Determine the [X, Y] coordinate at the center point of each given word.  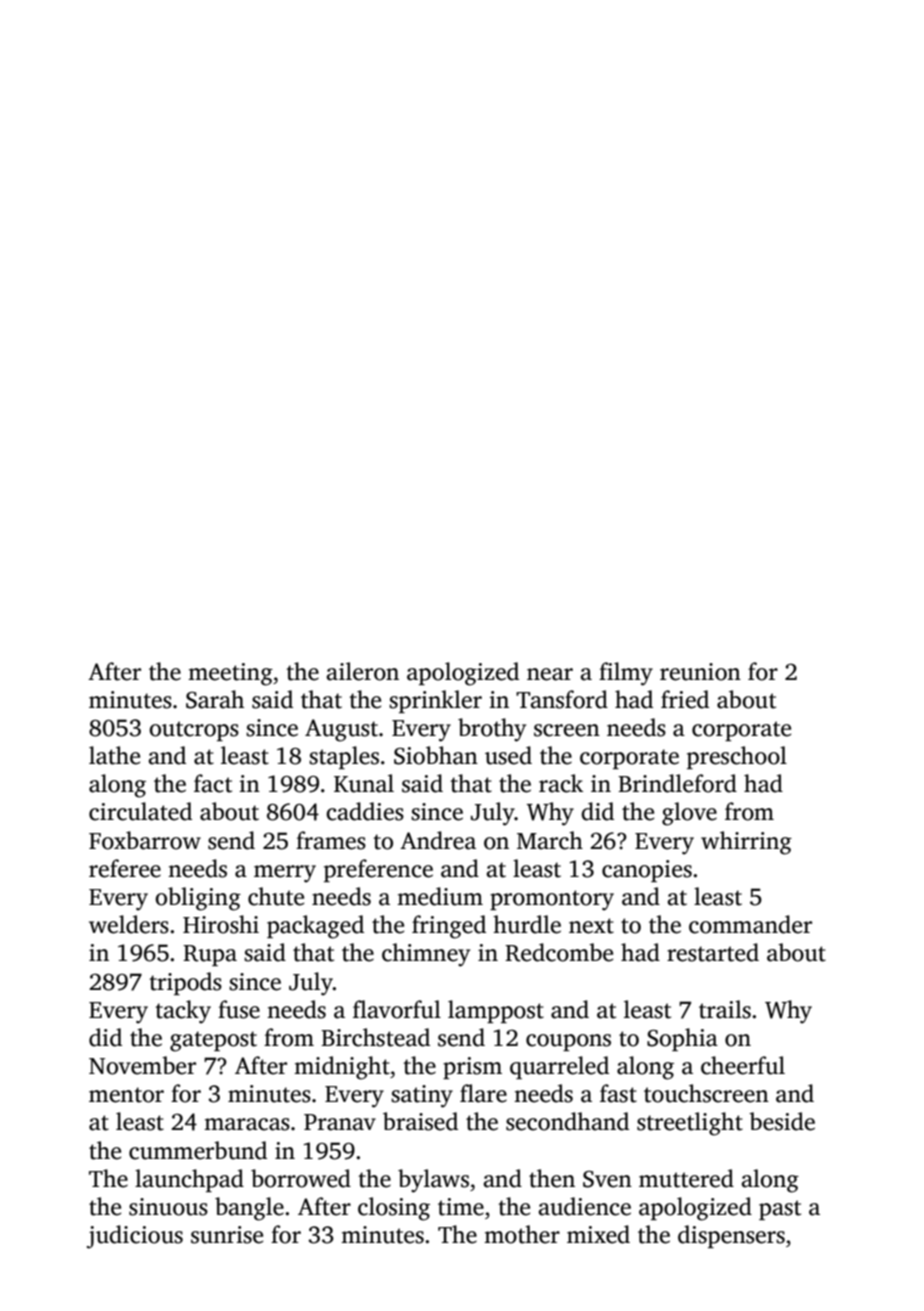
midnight [342, 1068]
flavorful [397, 1009]
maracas [247, 1124]
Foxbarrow [145, 840]
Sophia [682, 1039]
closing [394, 1209]
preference [378, 870]
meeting [230, 674]
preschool [737, 757]
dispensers [731, 1236]
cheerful [743, 1065]
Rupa [210, 955]
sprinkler [435, 701]
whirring [746, 843]
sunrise [227, 1235]
